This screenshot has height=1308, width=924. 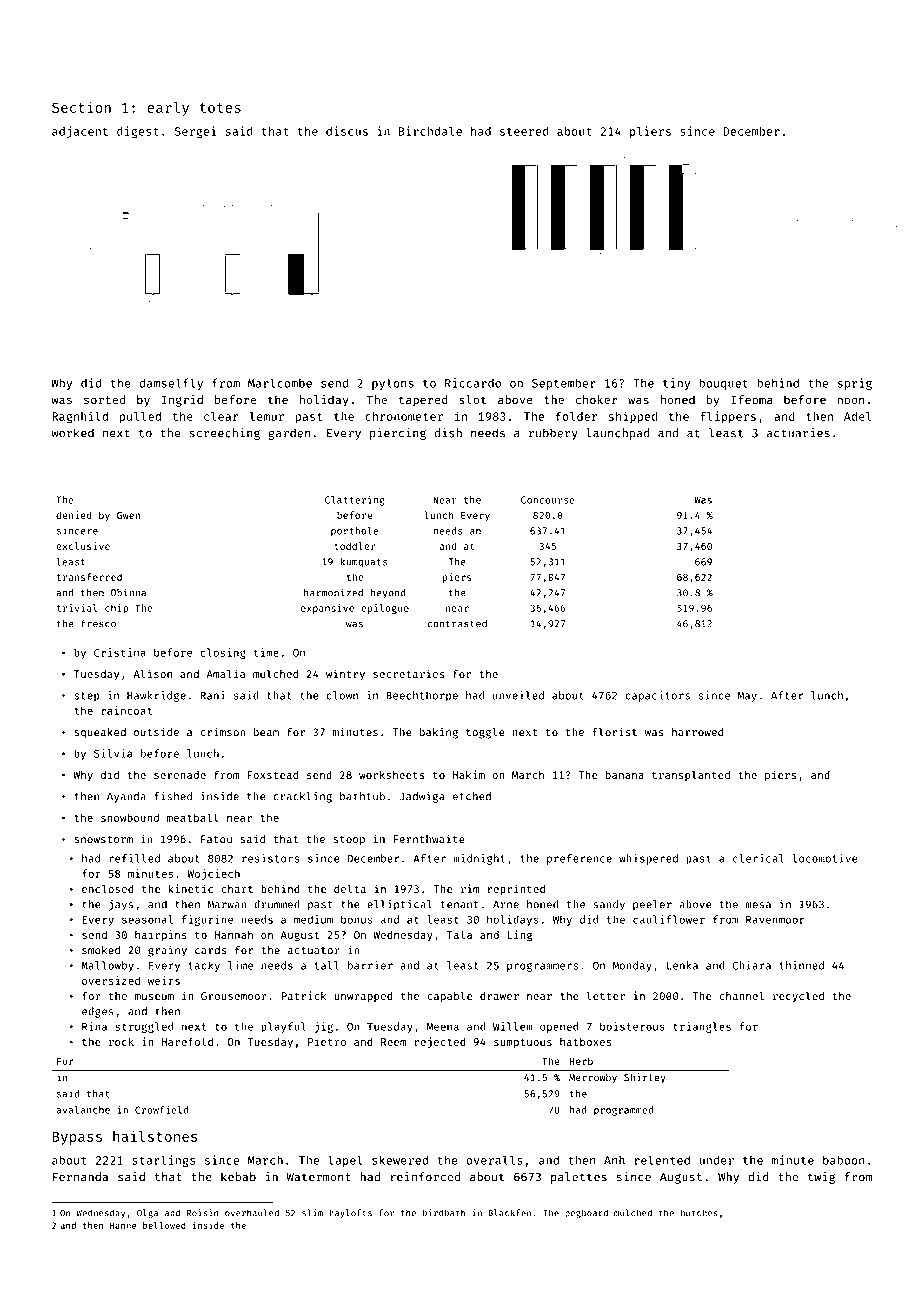 What do you see at coordinates (798, 433) in the screenshot?
I see `actuaries` at bounding box center [798, 433].
